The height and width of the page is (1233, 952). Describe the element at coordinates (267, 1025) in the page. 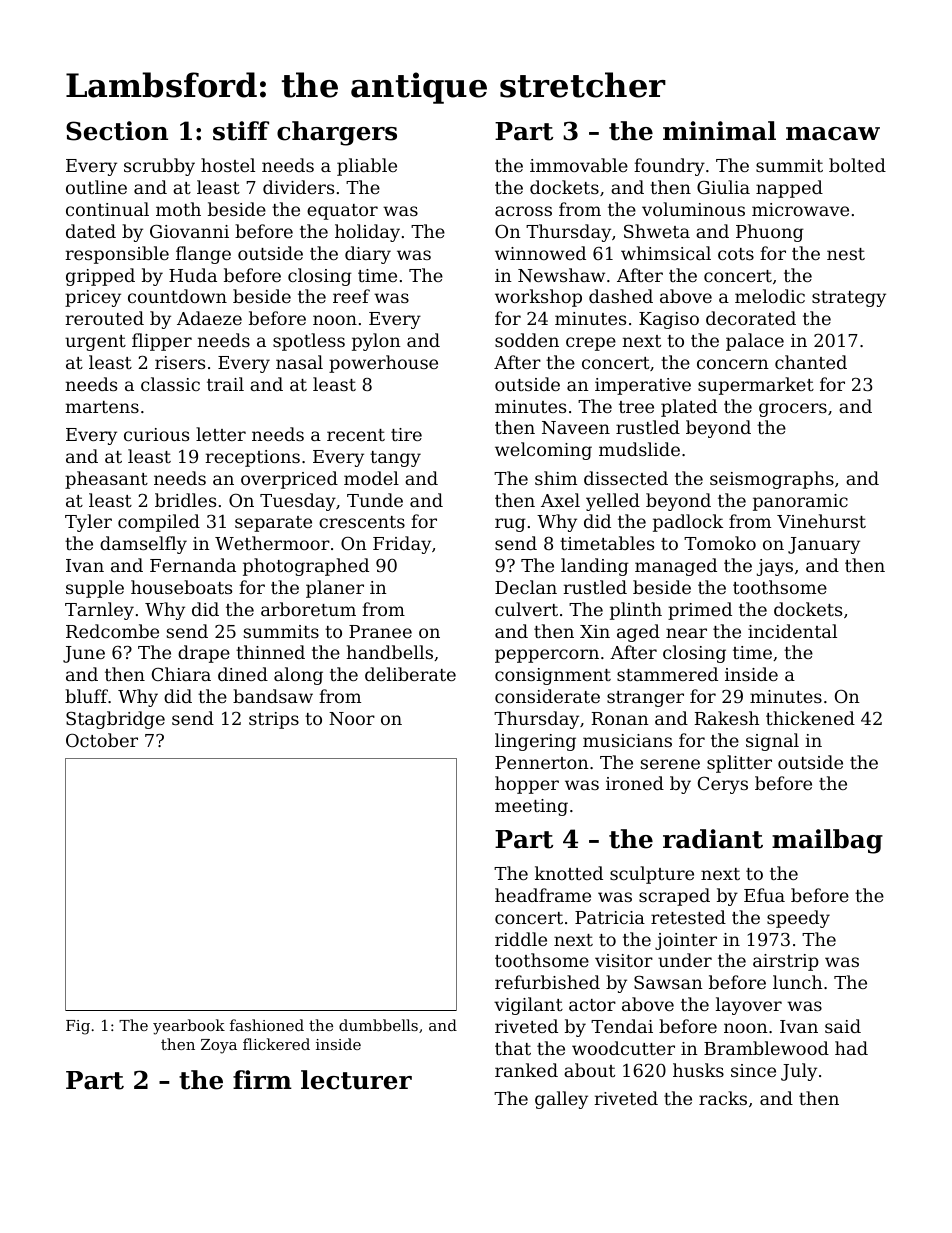

I see `fashioned` at that location.
